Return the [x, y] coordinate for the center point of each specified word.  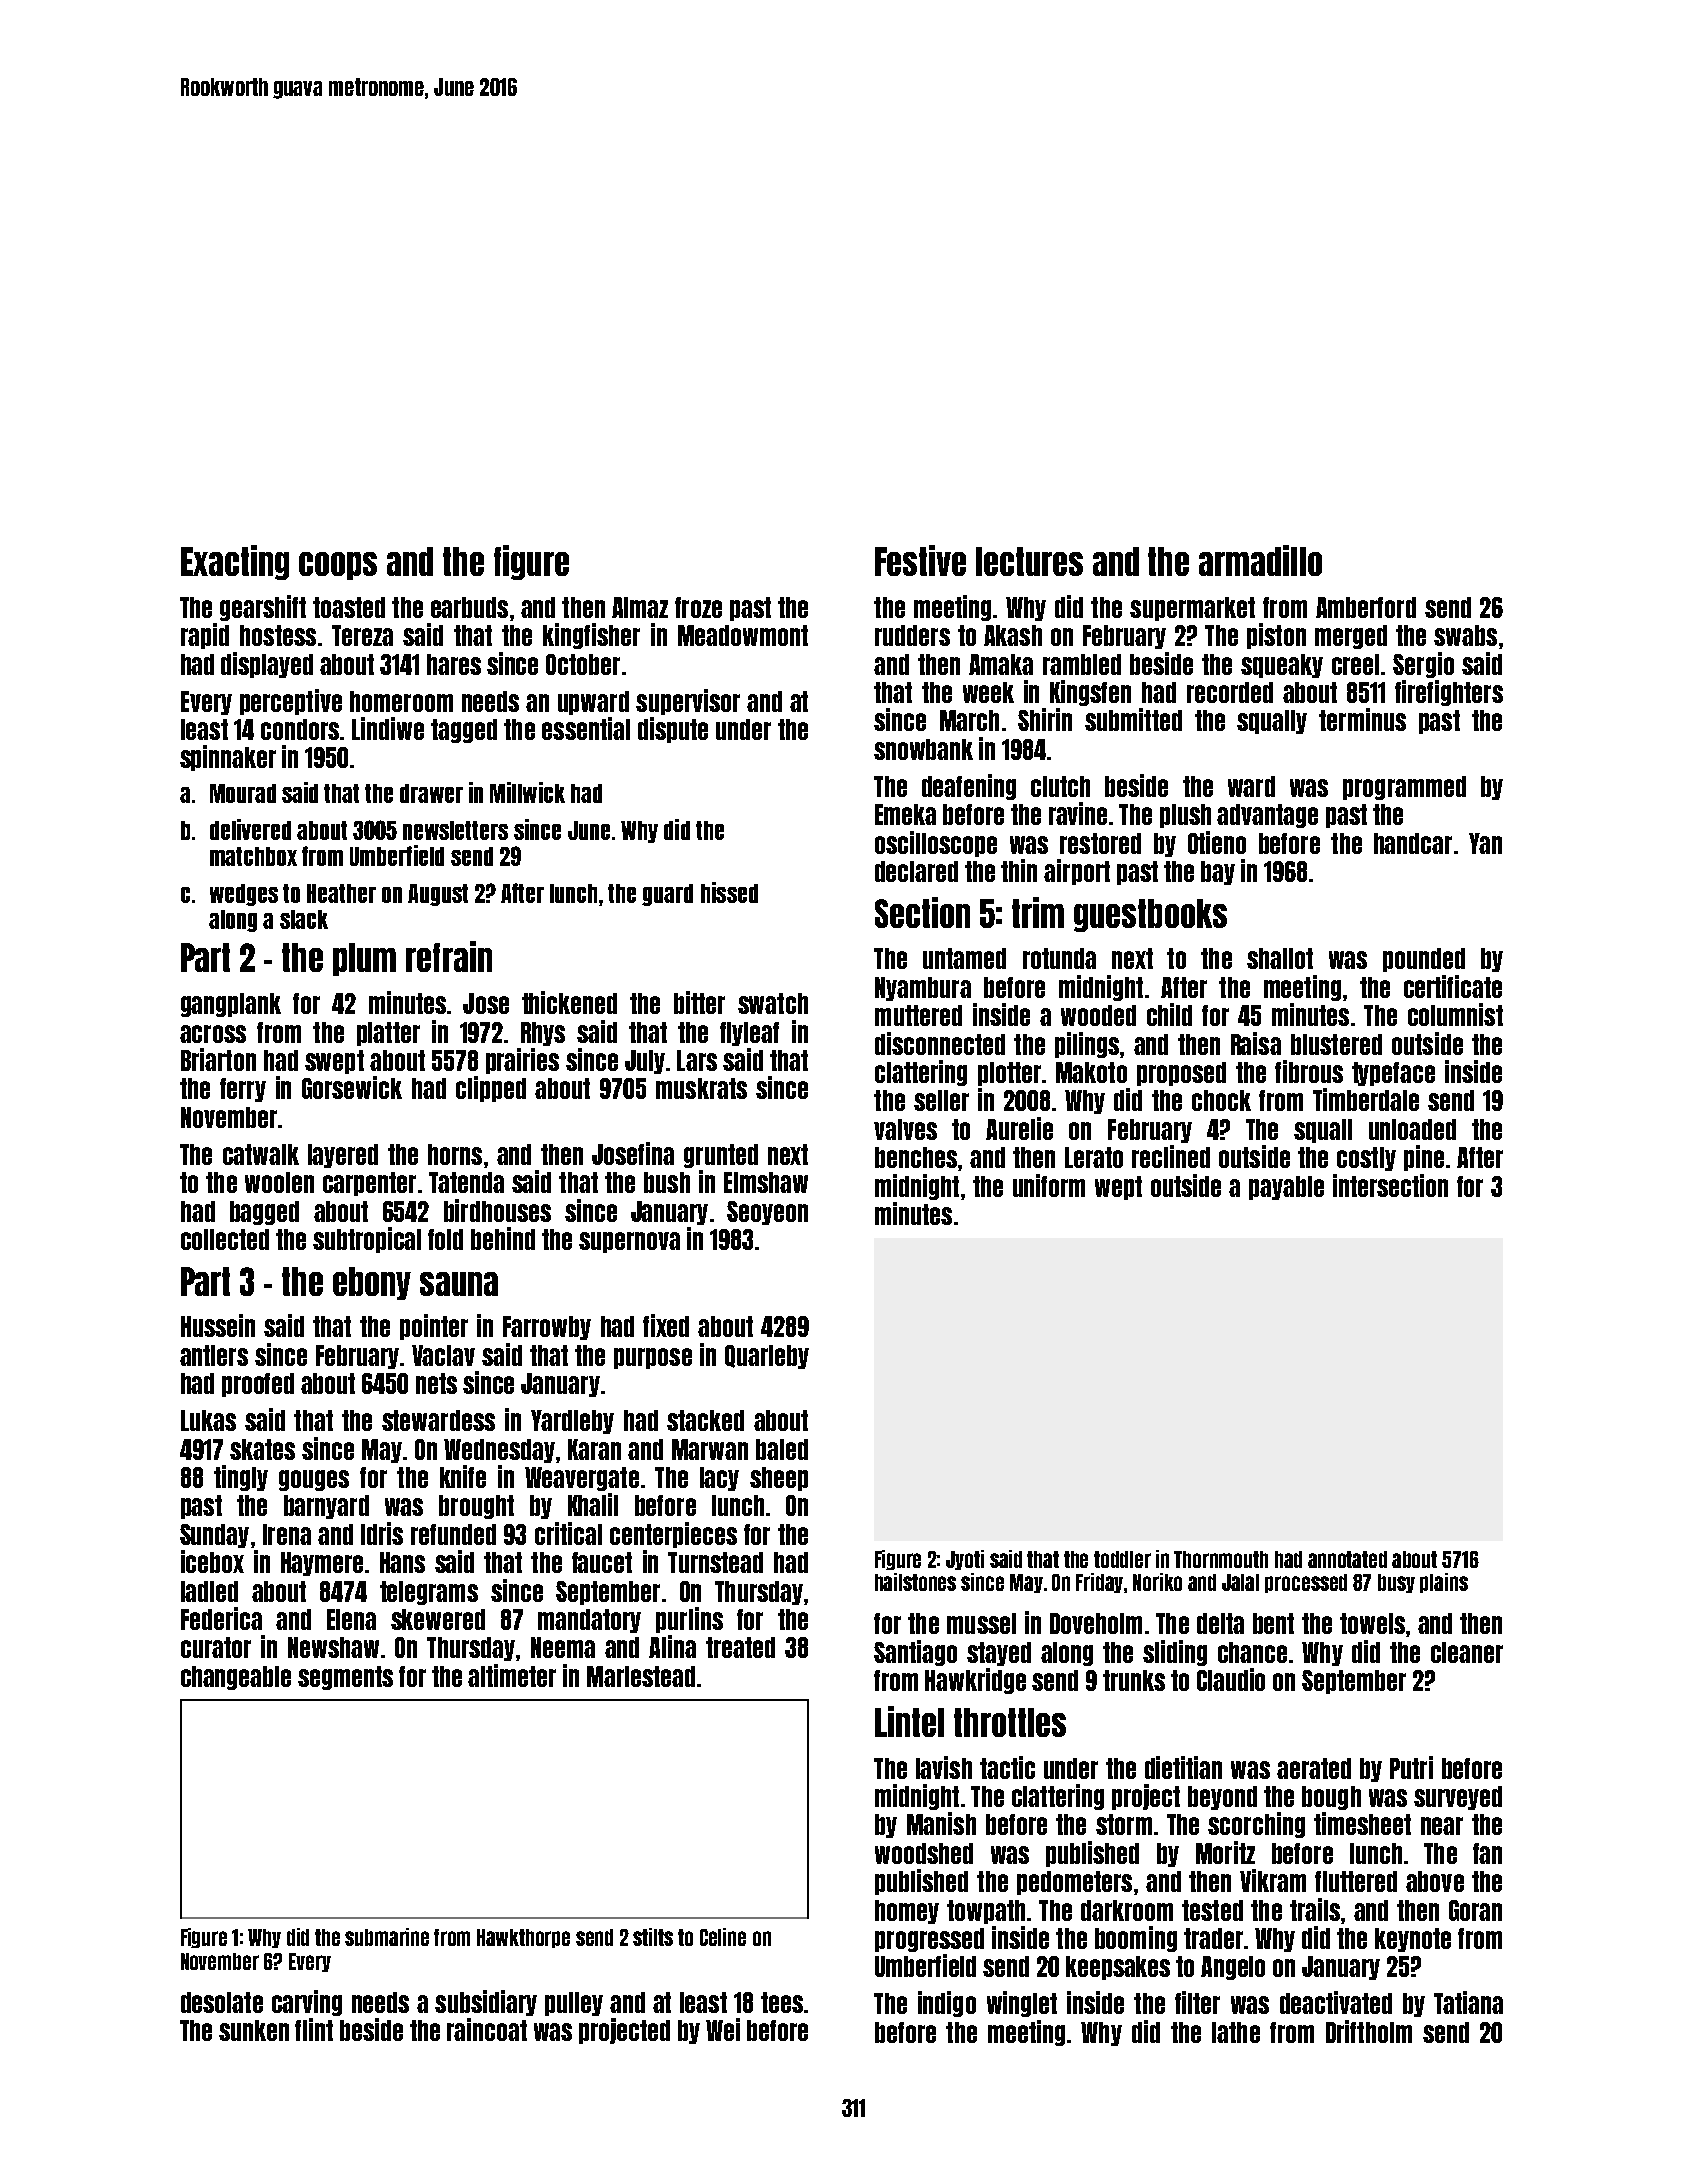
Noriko [1157, 1582]
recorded [1230, 692]
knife [463, 1476]
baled [782, 1449]
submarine [387, 1937]
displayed [267, 665]
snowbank [923, 749]
